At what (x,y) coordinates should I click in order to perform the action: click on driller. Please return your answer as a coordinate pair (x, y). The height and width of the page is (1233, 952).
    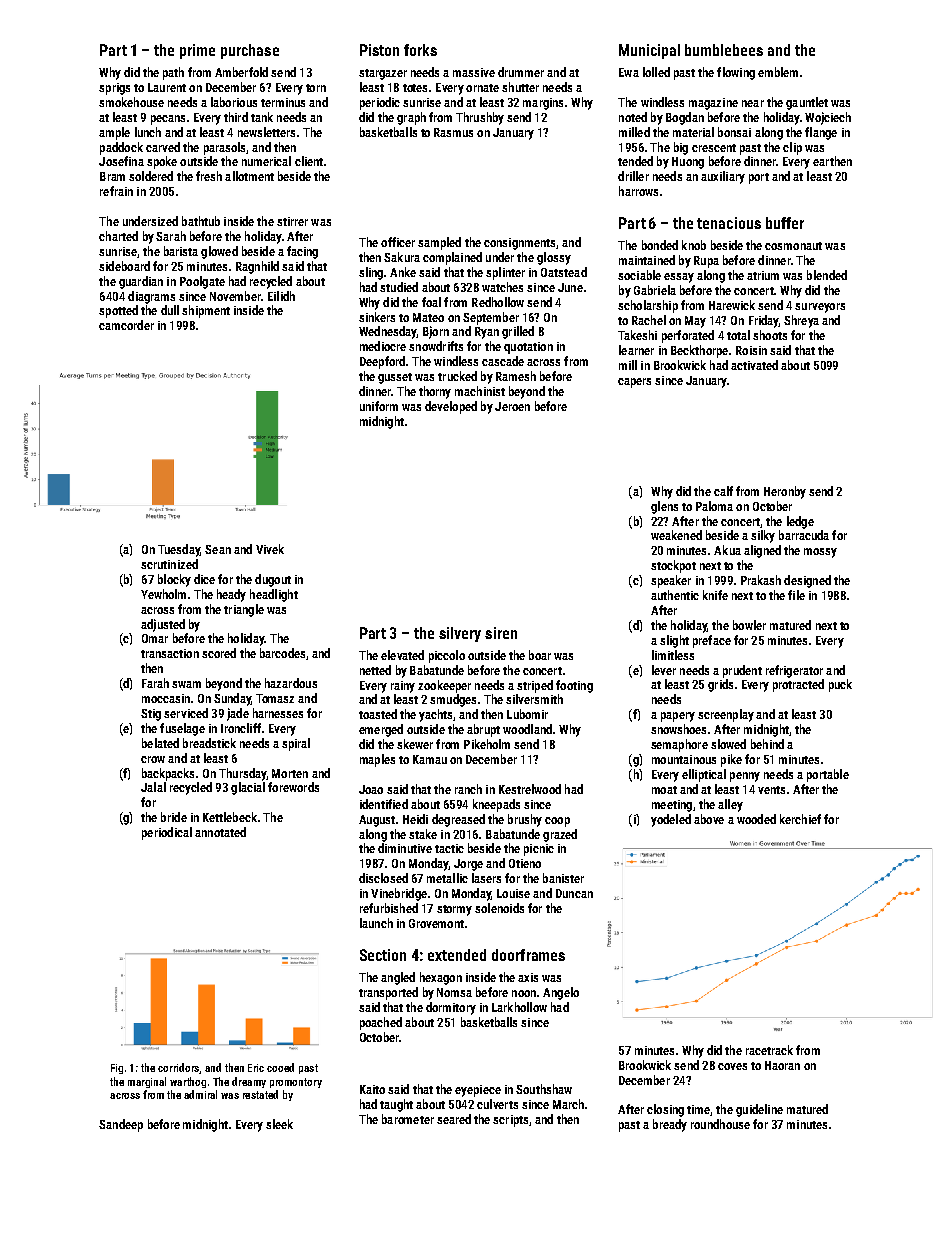
    Looking at the image, I should click on (633, 176).
